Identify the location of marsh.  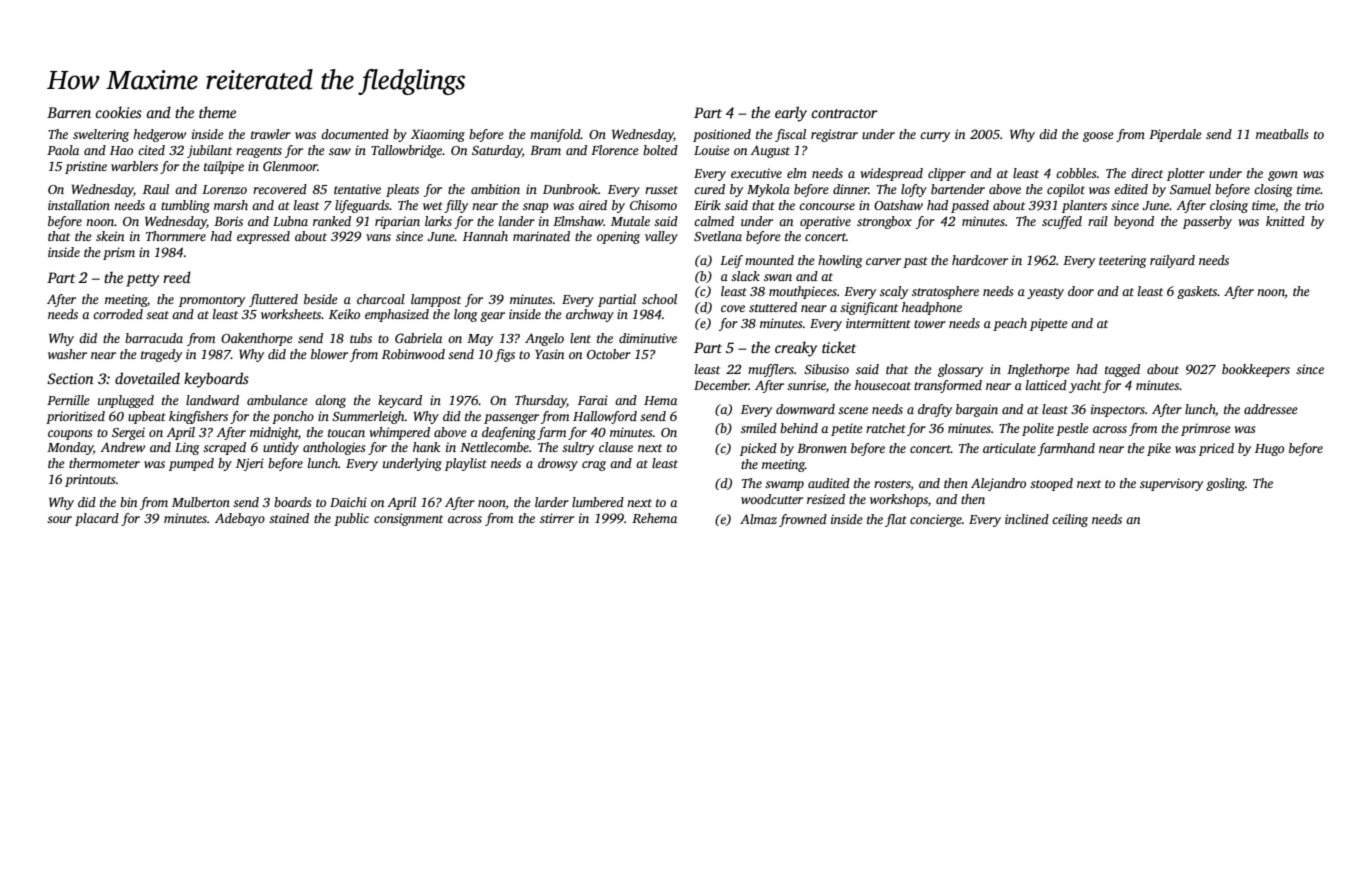
(231, 205).
